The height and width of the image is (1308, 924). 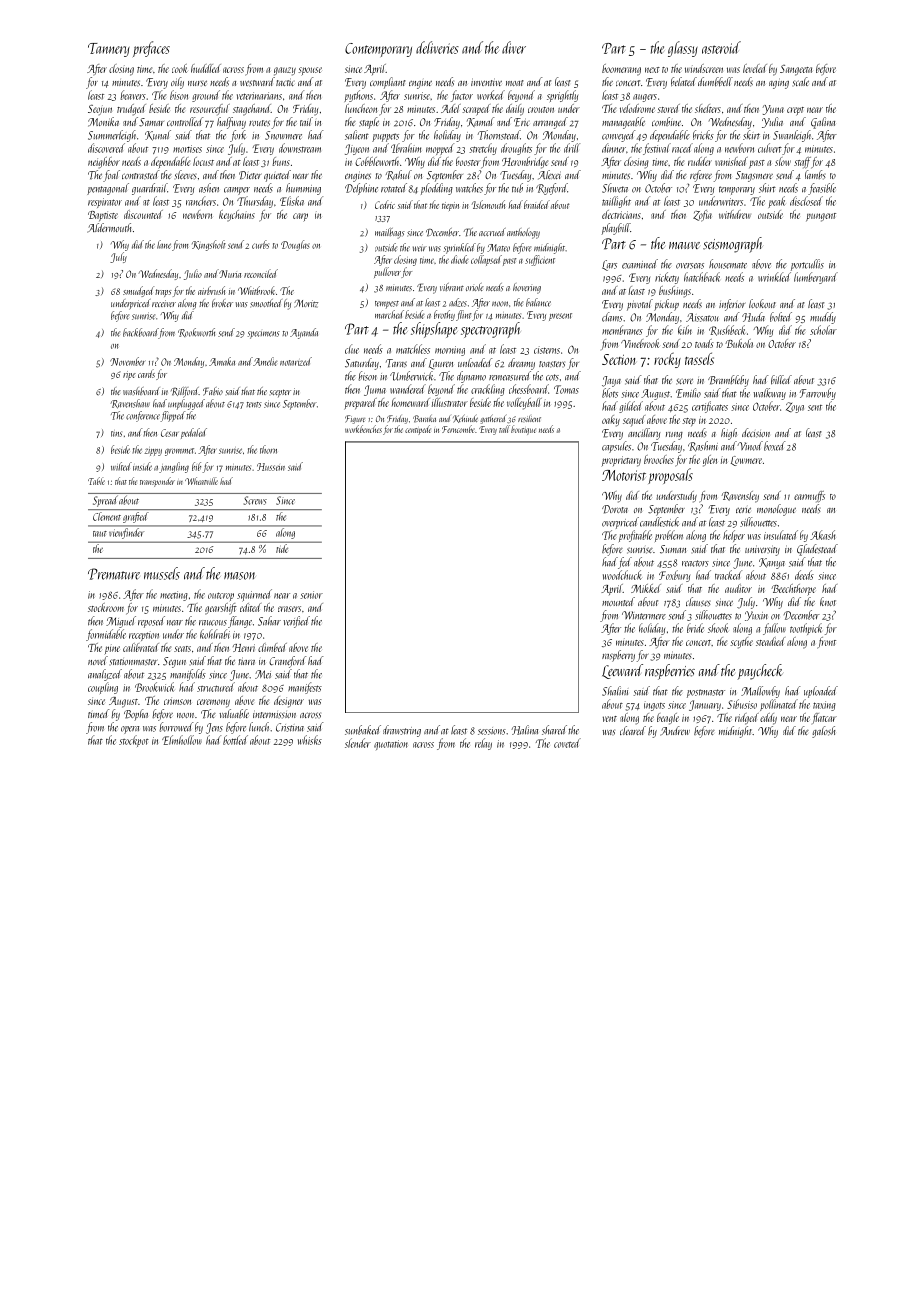 I want to click on asteroid, so click(x=721, y=47).
